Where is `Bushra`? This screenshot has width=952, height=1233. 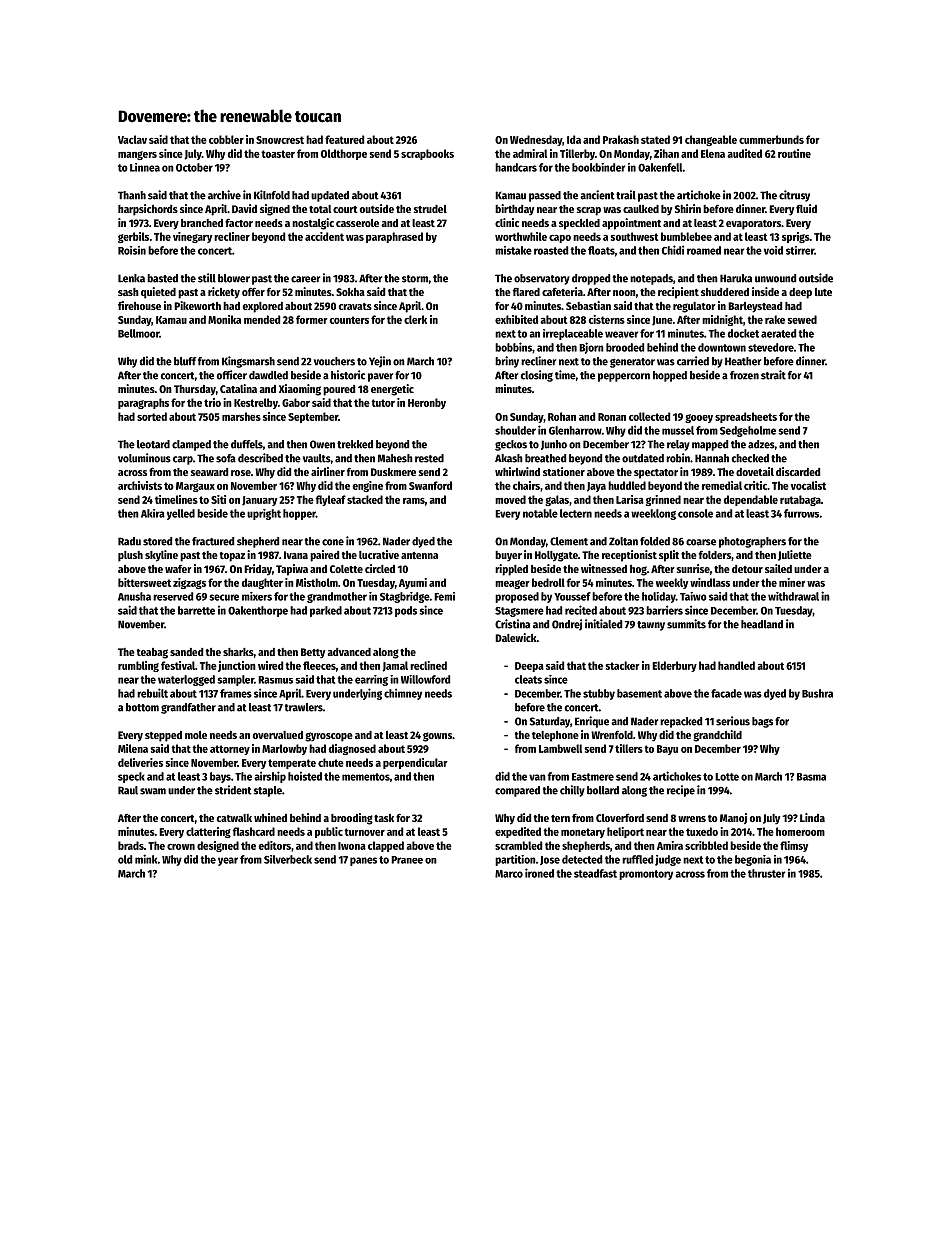
Bushra is located at coordinates (817, 693).
